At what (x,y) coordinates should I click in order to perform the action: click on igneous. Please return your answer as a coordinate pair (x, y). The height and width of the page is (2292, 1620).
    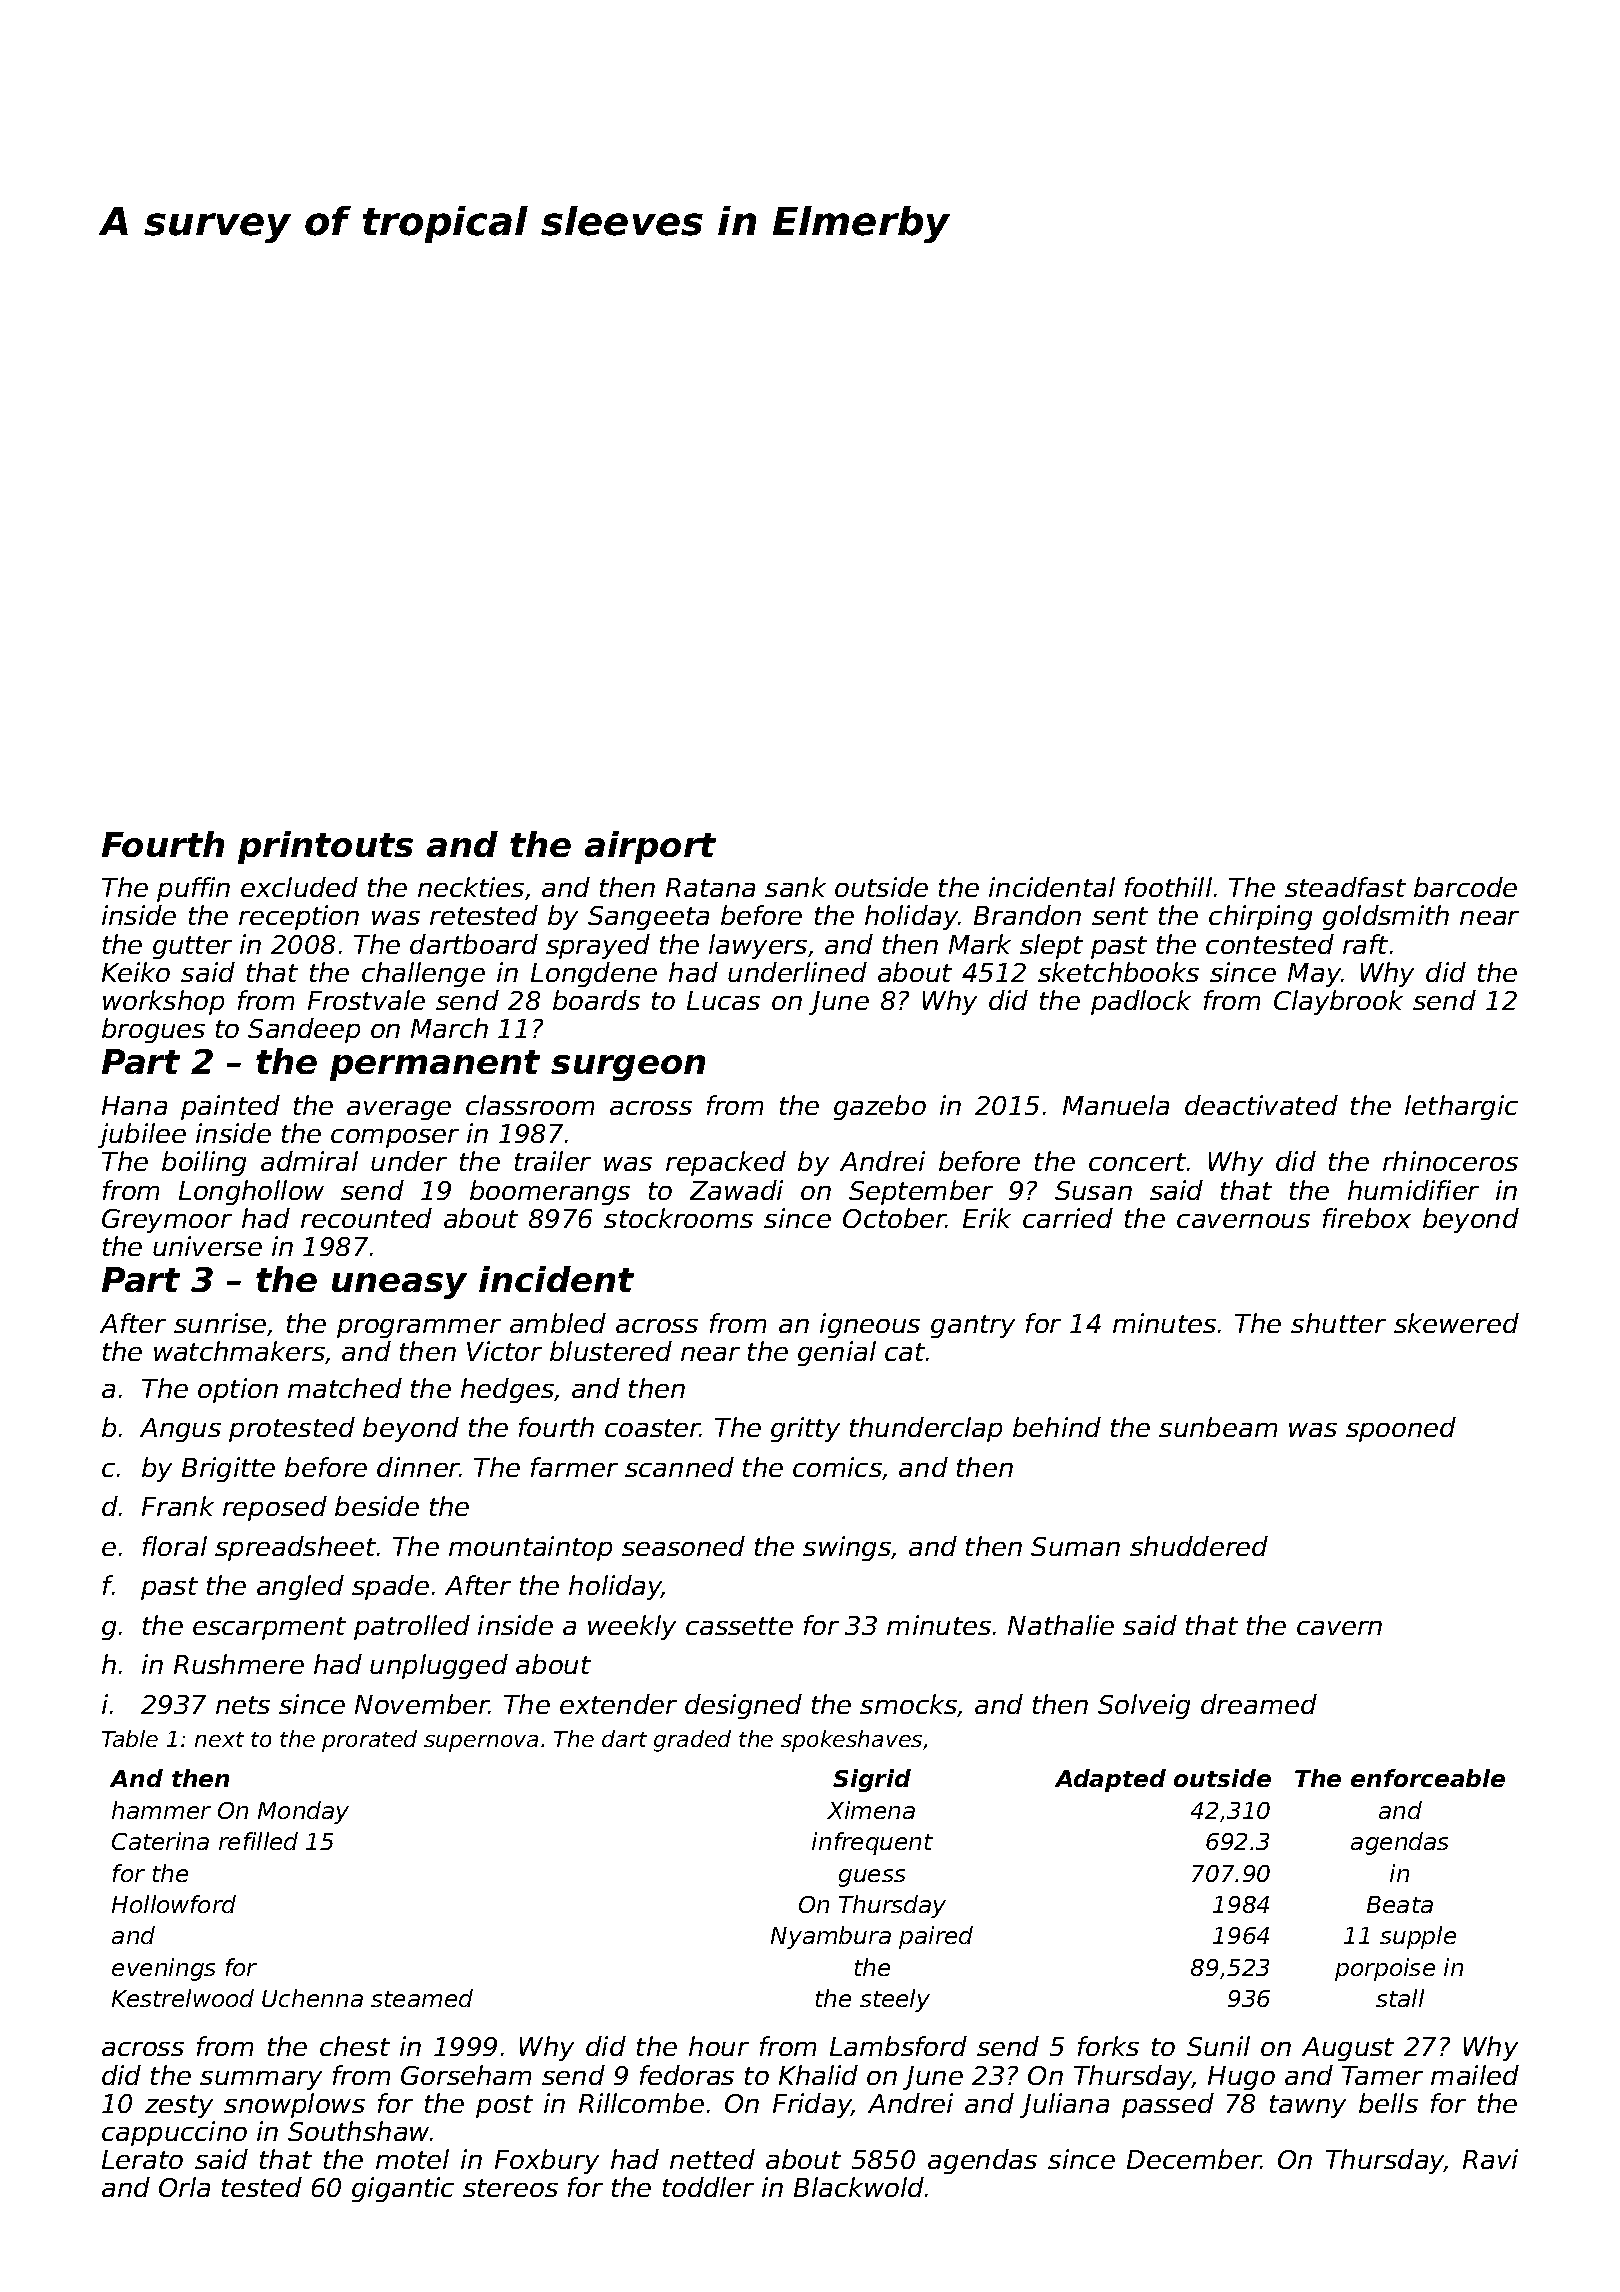
    Looking at the image, I should click on (870, 1325).
